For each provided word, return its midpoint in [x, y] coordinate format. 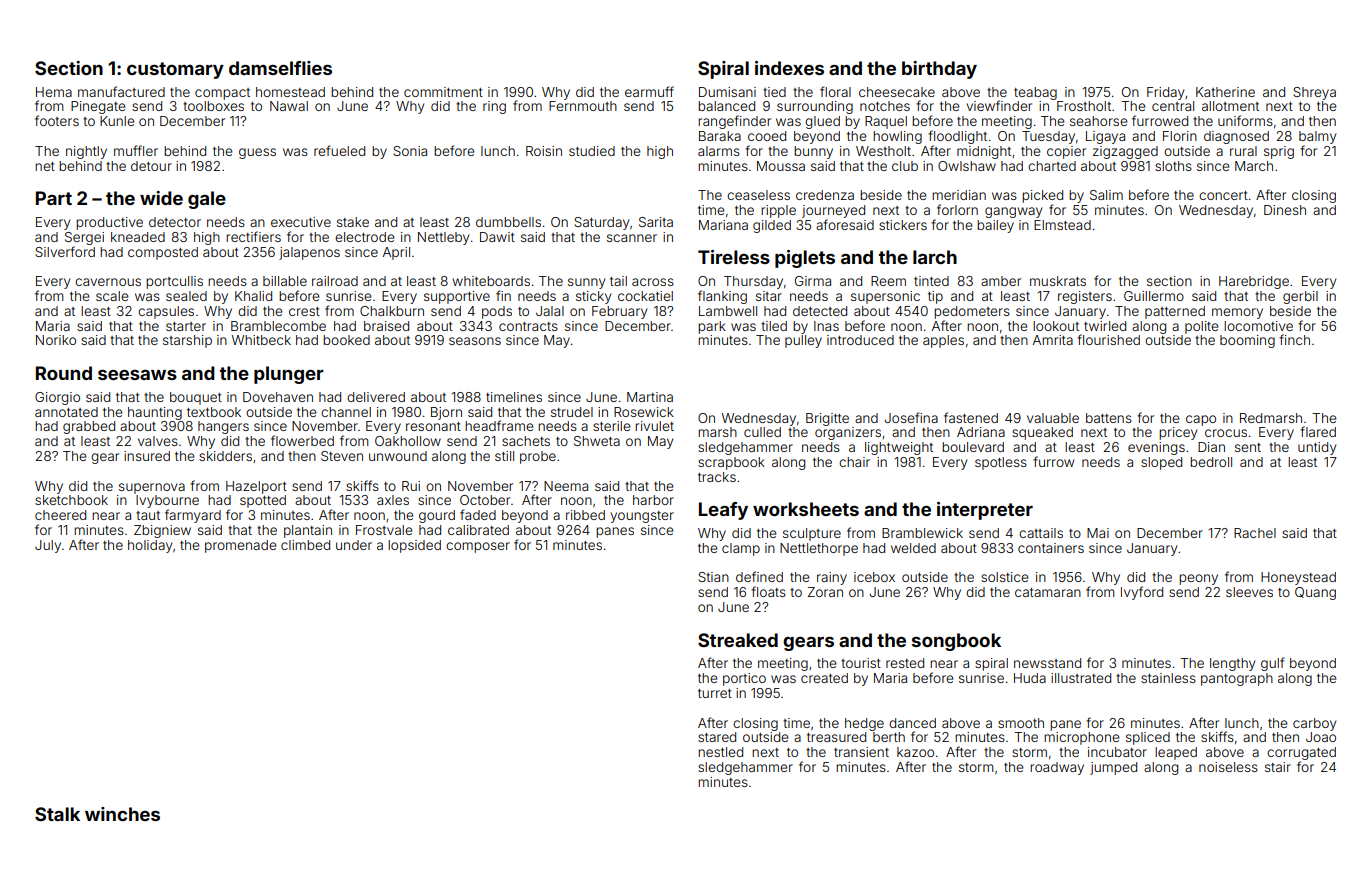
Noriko [56, 340]
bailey [995, 226]
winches [122, 814]
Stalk [57, 814]
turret [715, 693]
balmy [1317, 137]
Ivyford [1142, 593]
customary [175, 70]
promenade [241, 546]
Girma [813, 281]
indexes [789, 68]
